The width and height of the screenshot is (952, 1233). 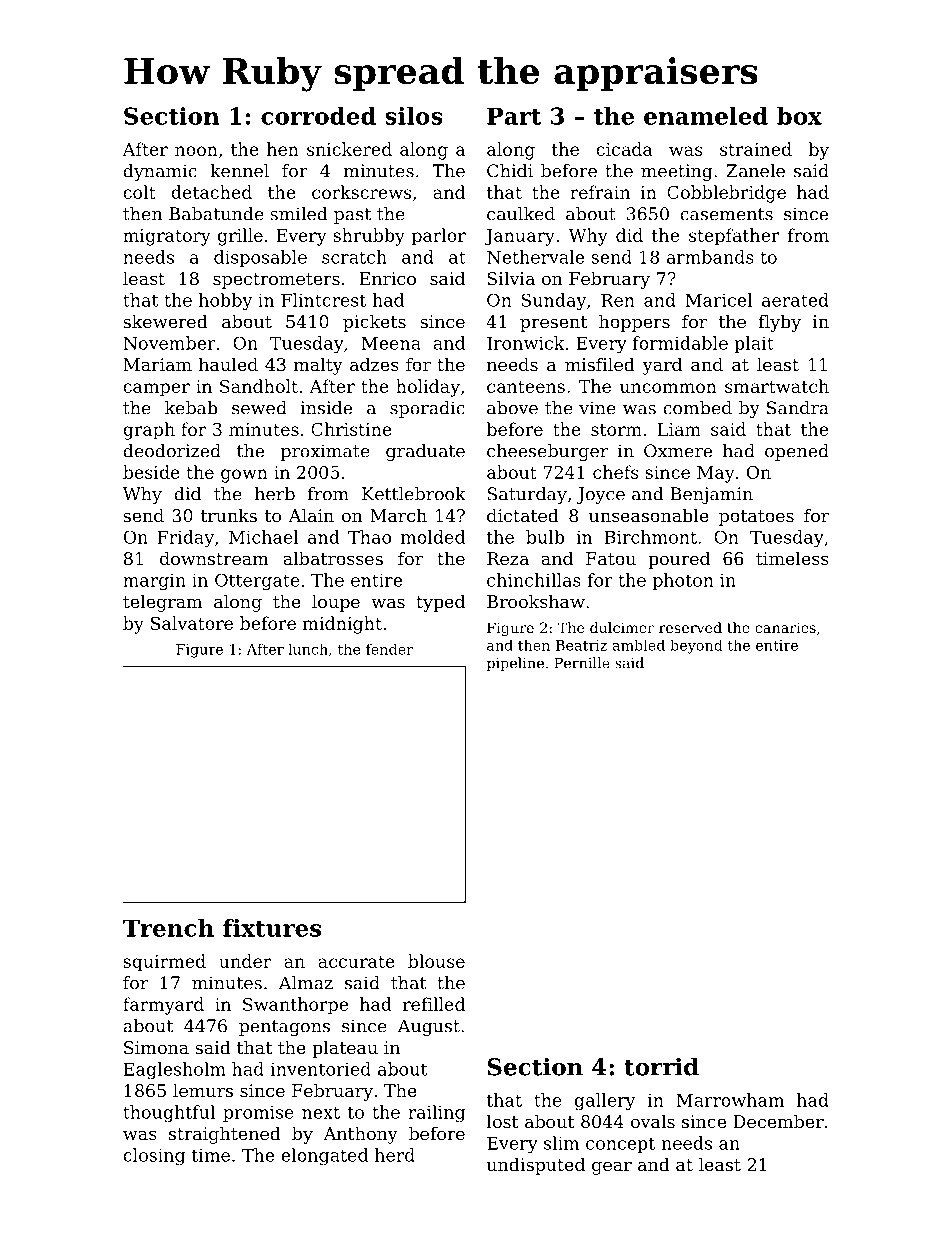 What do you see at coordinates (511, 278) in the screenshot?
I see `Silvia` at bounding box center [511, 278].
